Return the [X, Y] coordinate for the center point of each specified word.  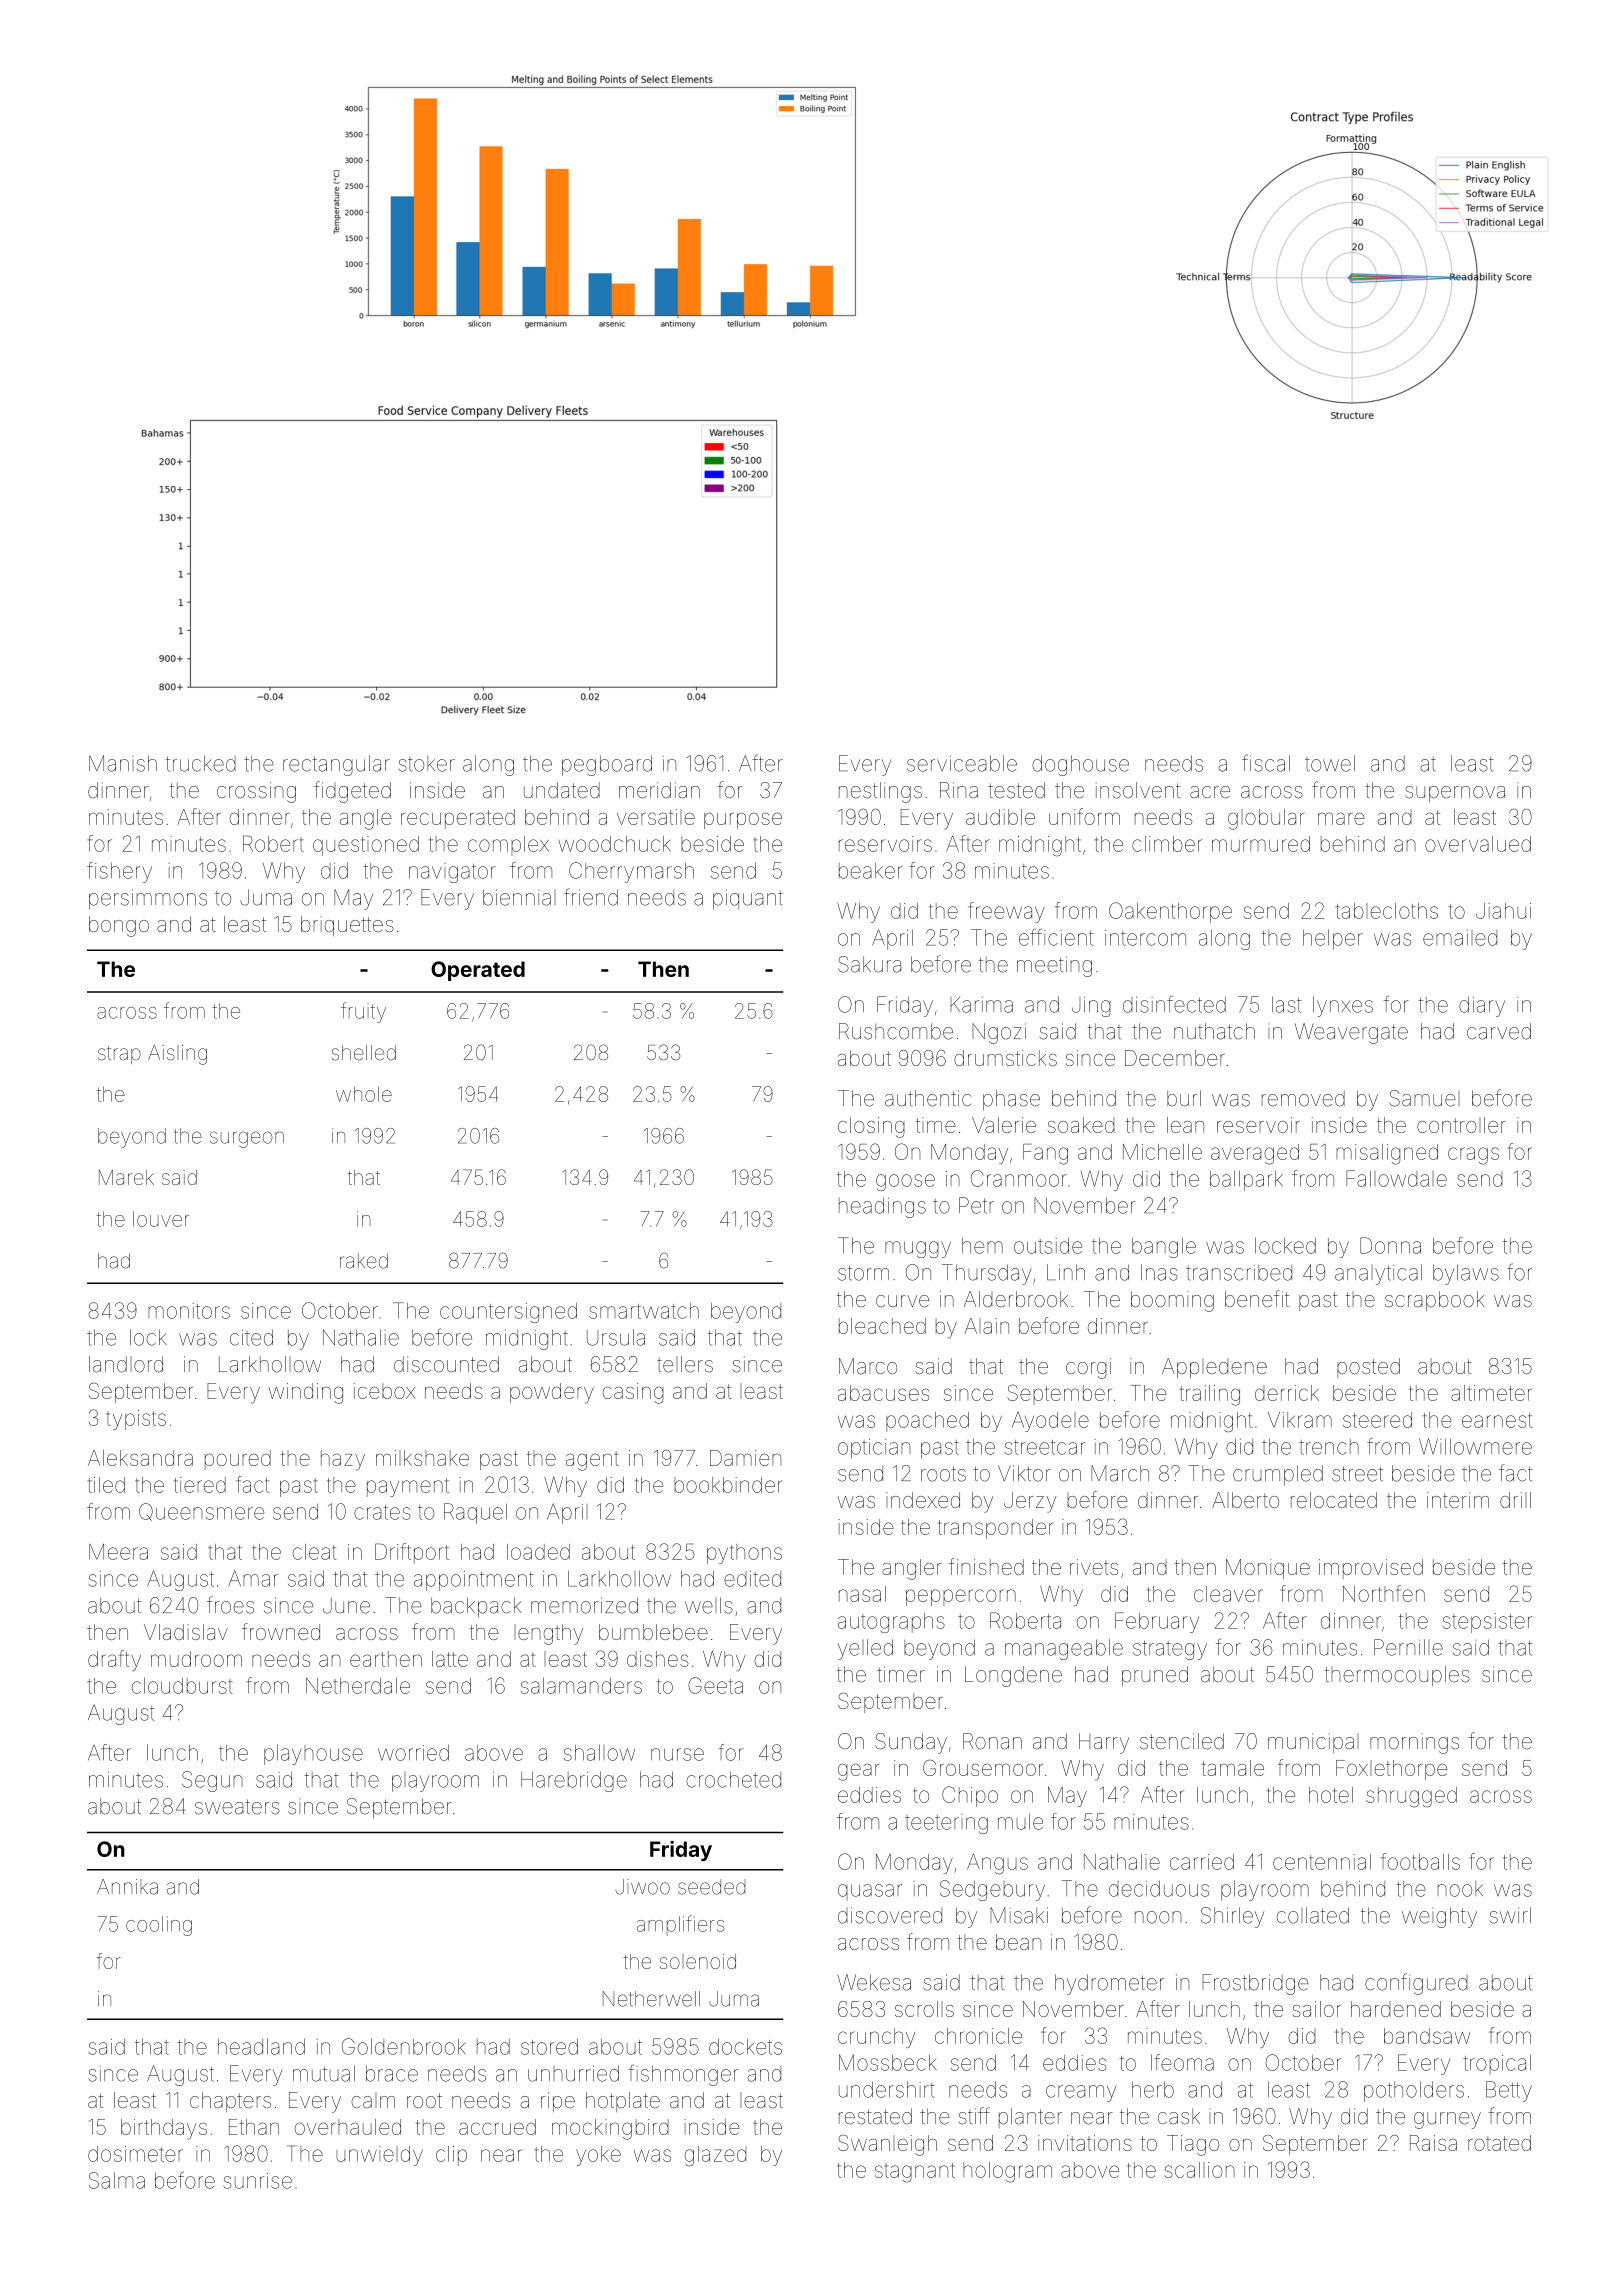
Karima [982, 1005]
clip [451, 2156]
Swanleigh [887, 2145]
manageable [1064, 1649]
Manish [123, 763]
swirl [1510, 1915]
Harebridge [574, 1781]
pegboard [607, 765]
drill [1515, 1500]
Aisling [177, 1055]
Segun [212, 1781]
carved [1499, 1031]
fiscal [1266, 763]
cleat [315, 1552]
